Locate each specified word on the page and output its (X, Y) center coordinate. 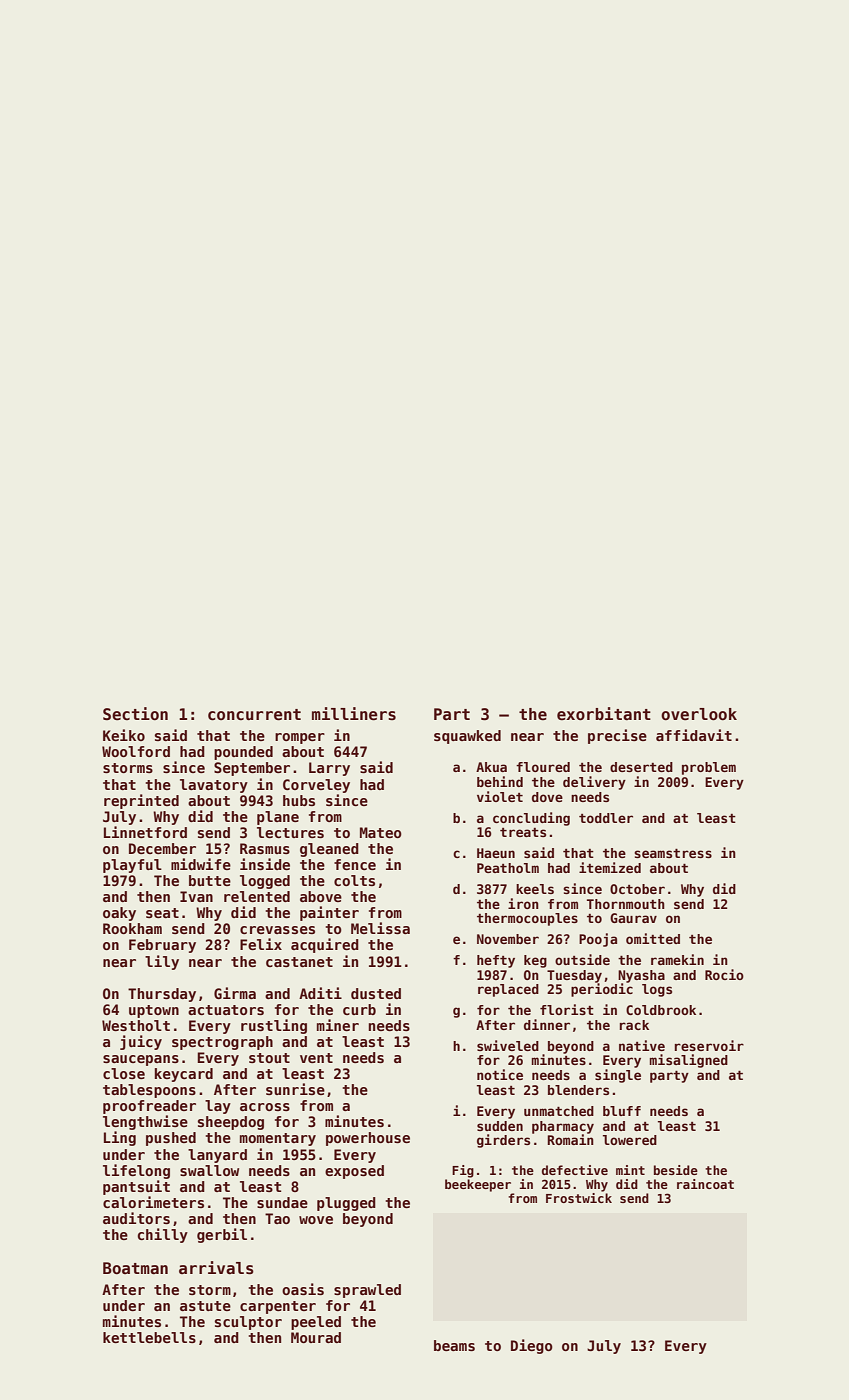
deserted (641, 767)
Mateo (381, 832)
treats (523, 832)
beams (454, 1345)
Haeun (496, 853)
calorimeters (153, 1202)
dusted (376, 993)
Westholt (136, 1025)
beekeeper (478, 1185)
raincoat (705, 1184)
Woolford (136, 751)
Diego (532, 1346)
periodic (602, 990)
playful (132, 866)
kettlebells (149, 1337)
